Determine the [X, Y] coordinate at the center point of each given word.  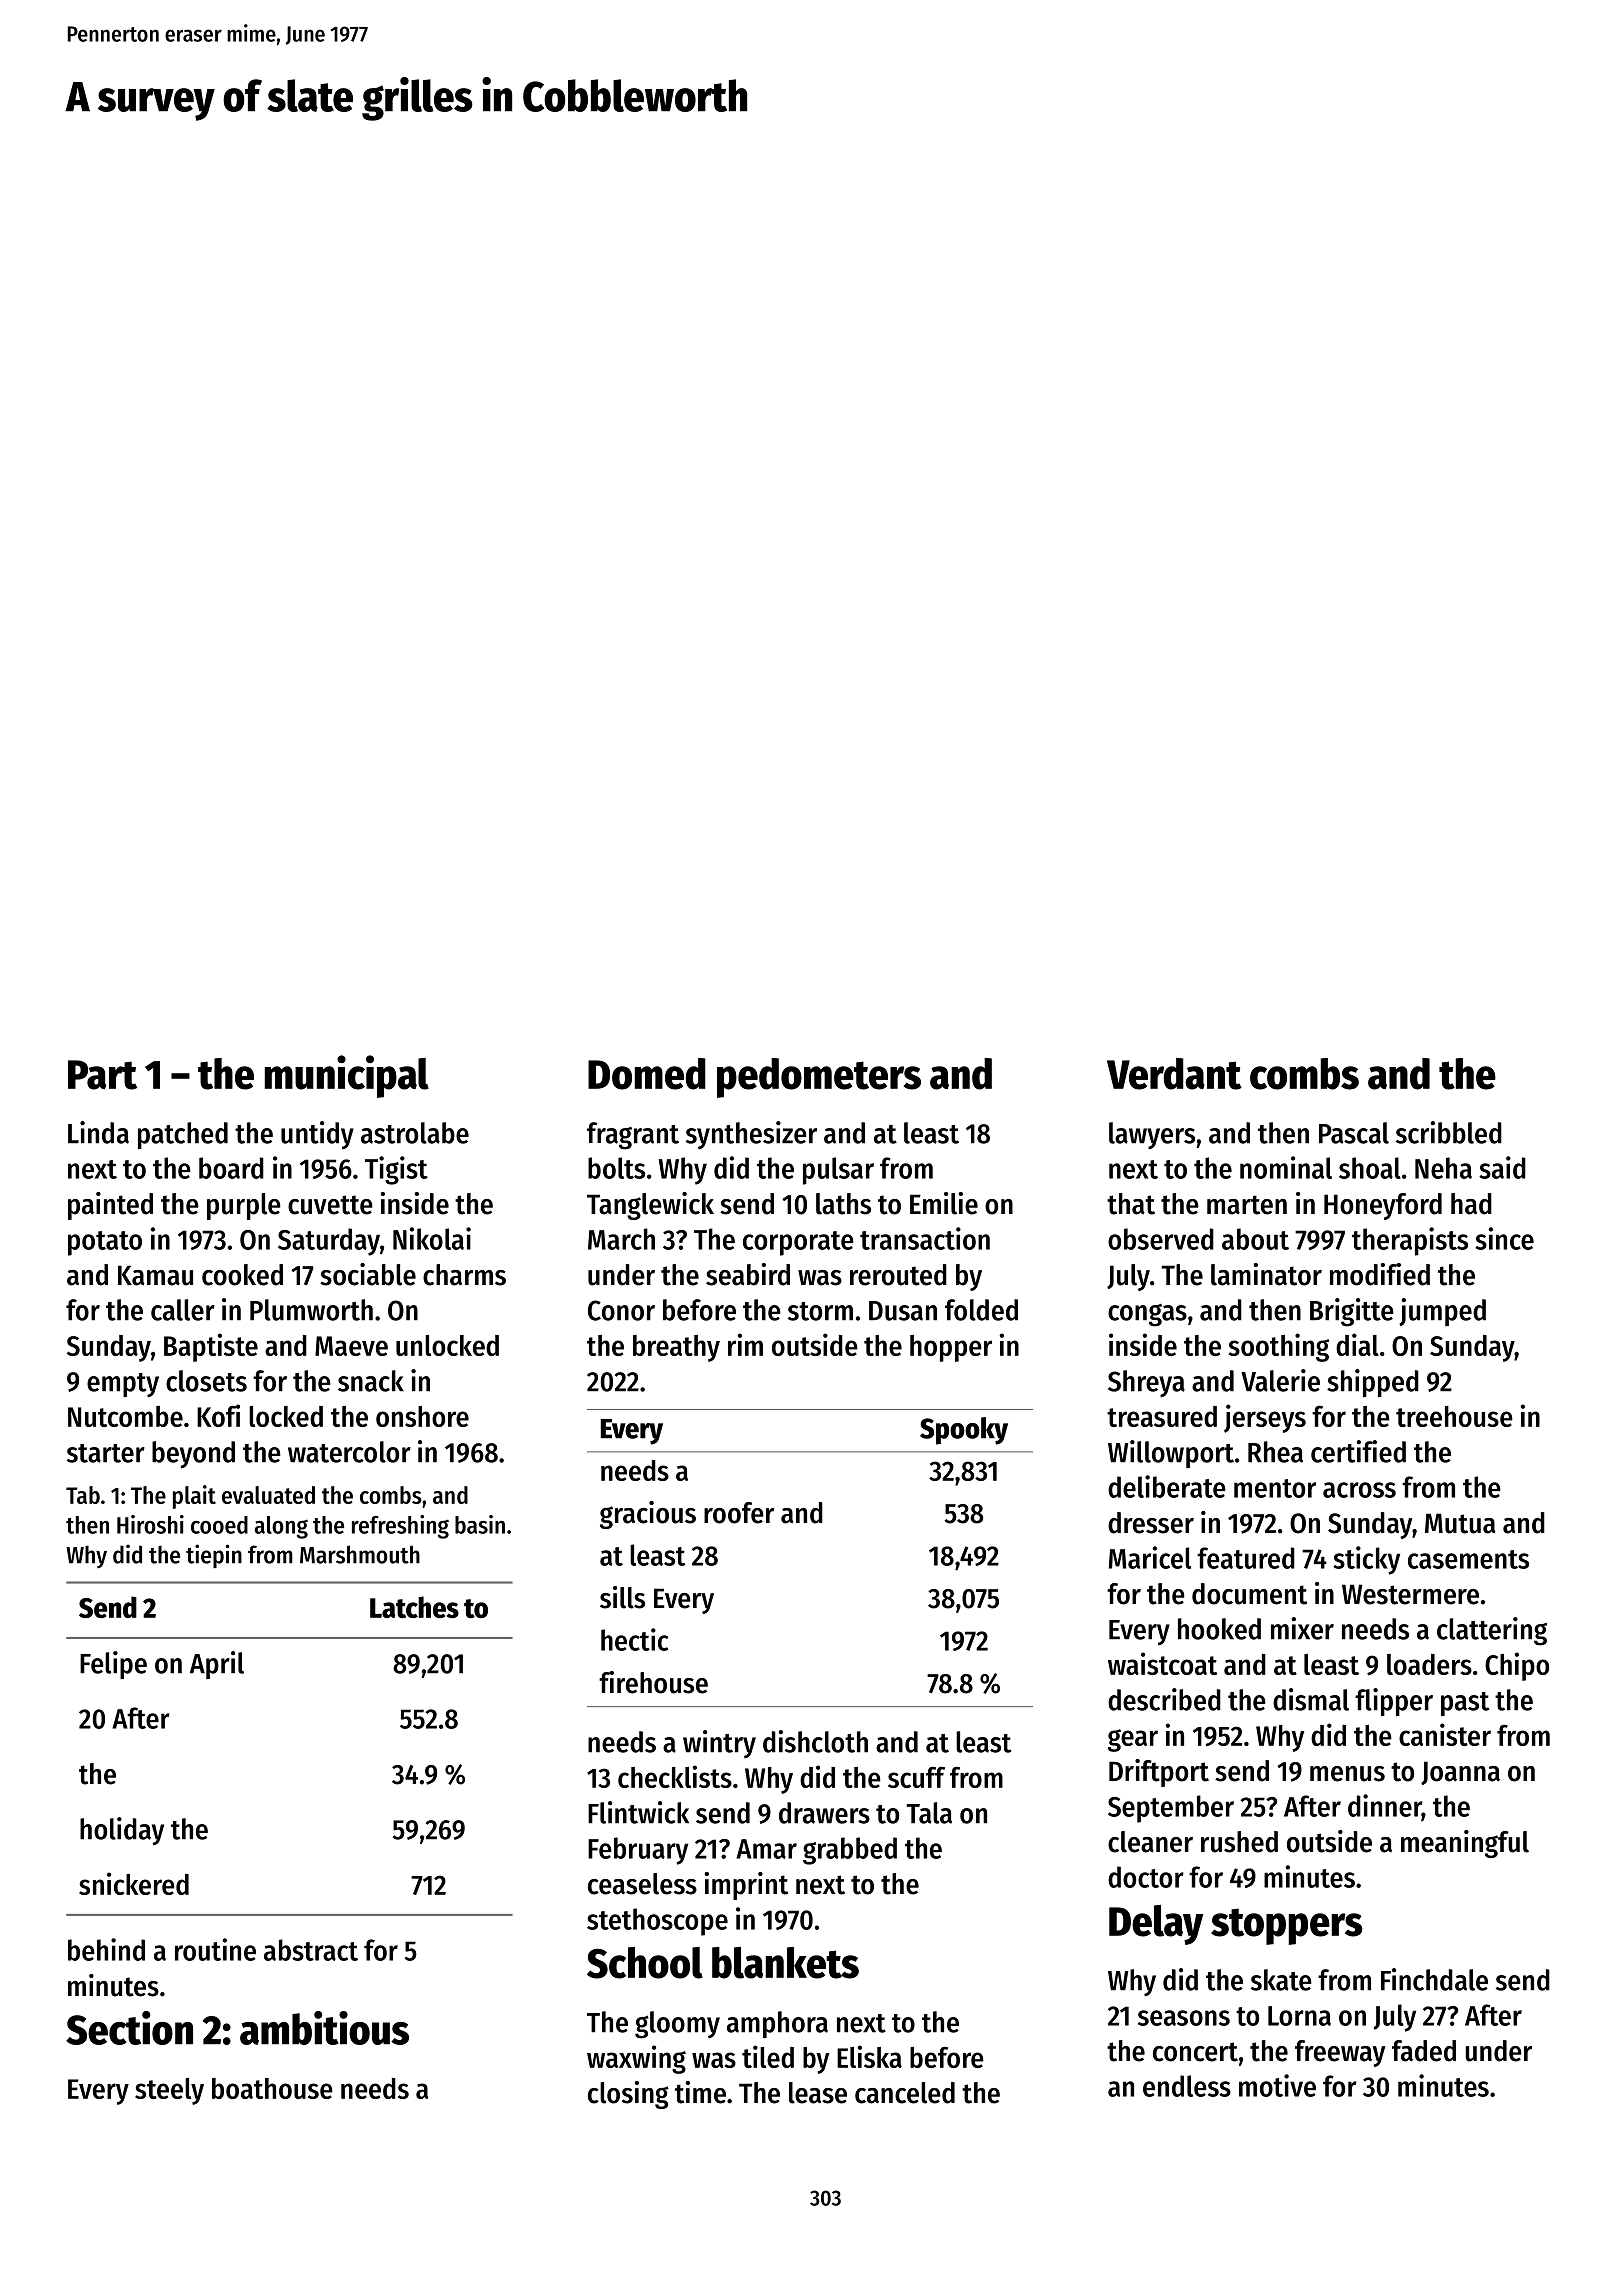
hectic [634, 1639]
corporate [798, 1243]
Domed [647, 1074]
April [217, 1665]
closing [628, 2095]
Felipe [113, 1665]
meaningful [1465, 1844]
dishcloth [815, 1741]
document [1249, 1594]
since [1504, 1238]
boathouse [272, 2088]
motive [1277, 2085]
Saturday [329, 1242]
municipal [346, 1076]
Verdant [1174, 1074]
